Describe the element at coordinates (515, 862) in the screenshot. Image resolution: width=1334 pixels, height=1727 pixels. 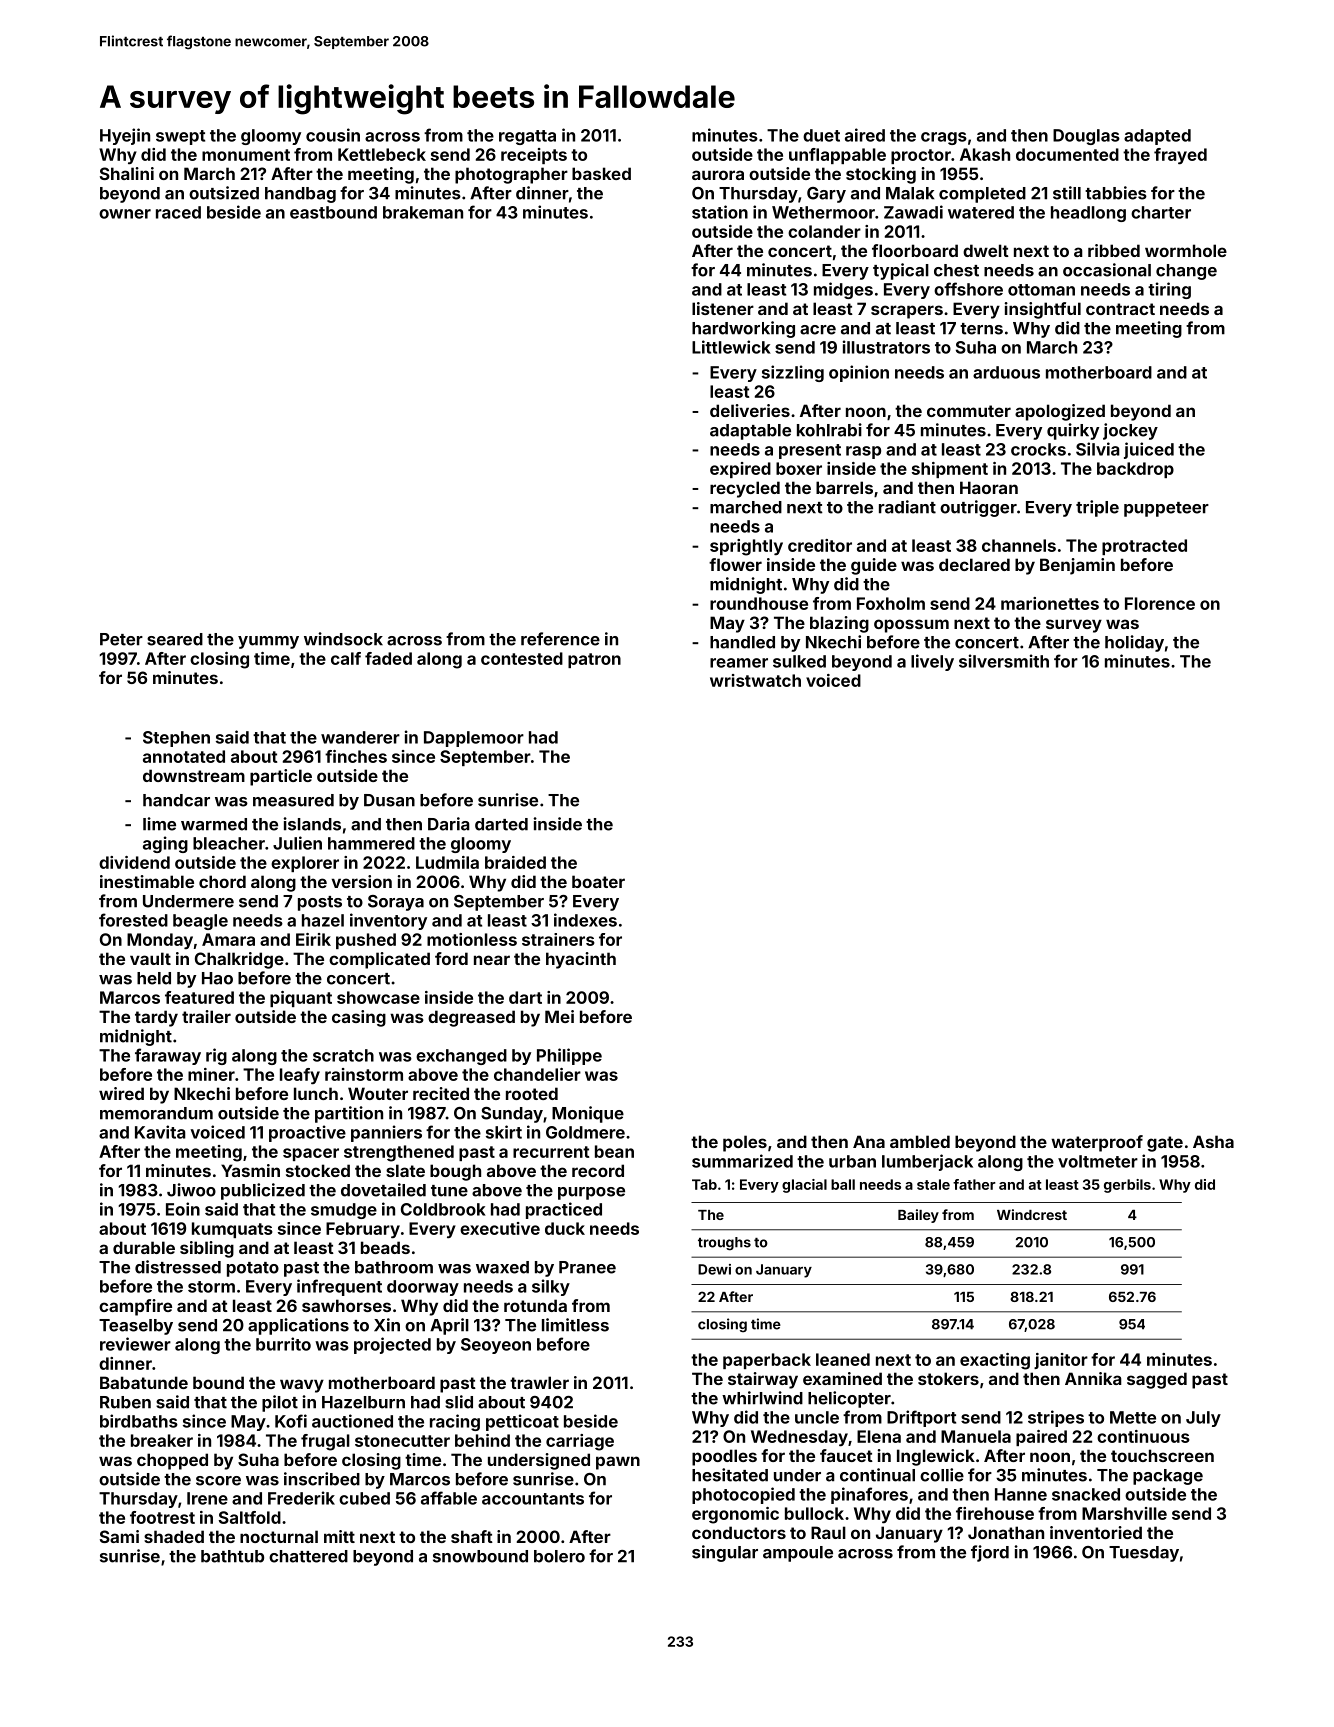
I see `braided` at that location.
